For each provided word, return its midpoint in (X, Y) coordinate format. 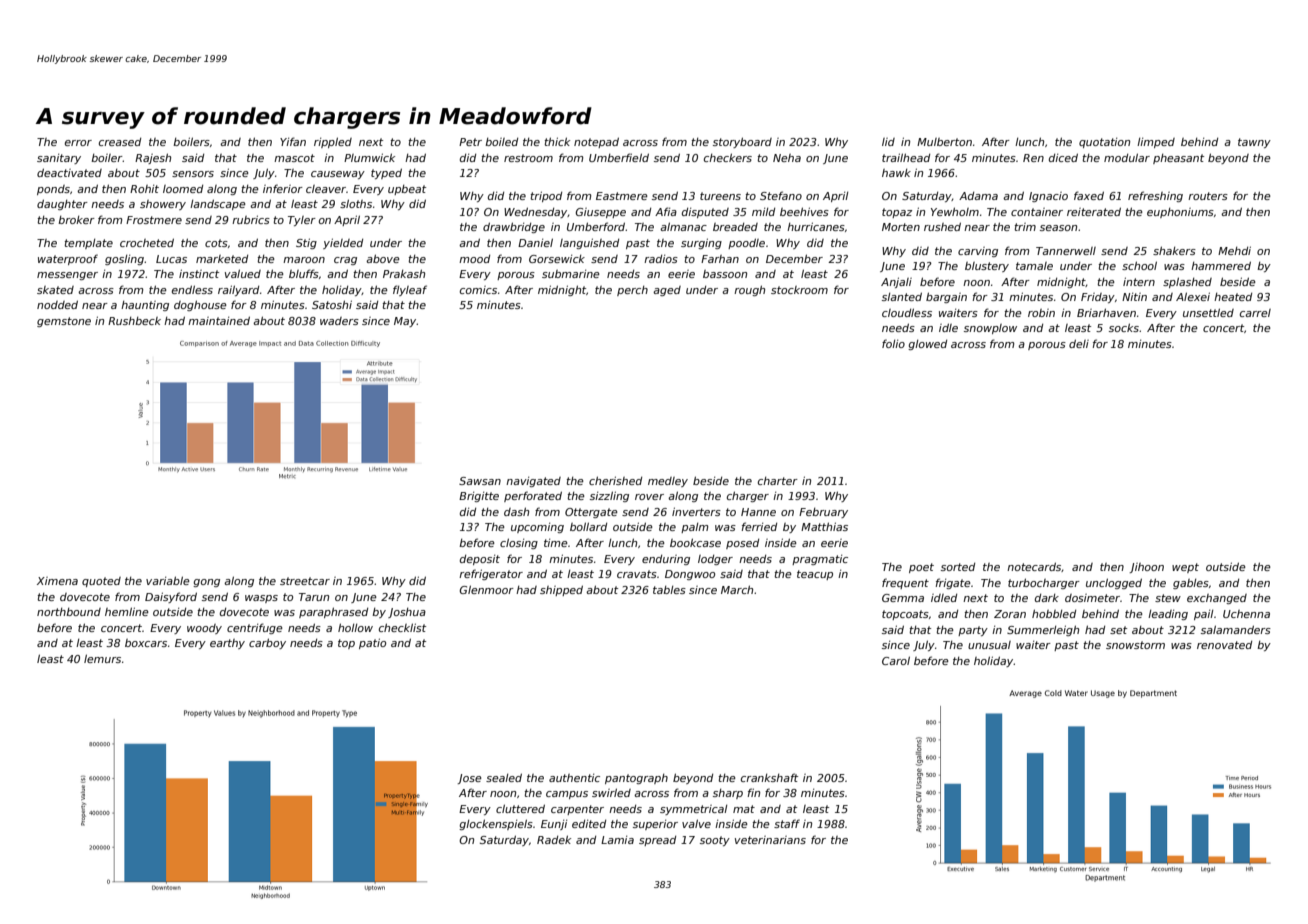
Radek (554, 839)
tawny (1254, 143)
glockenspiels (496, 824)
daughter (62, 204)
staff (787, 823)
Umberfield (619, 157)
